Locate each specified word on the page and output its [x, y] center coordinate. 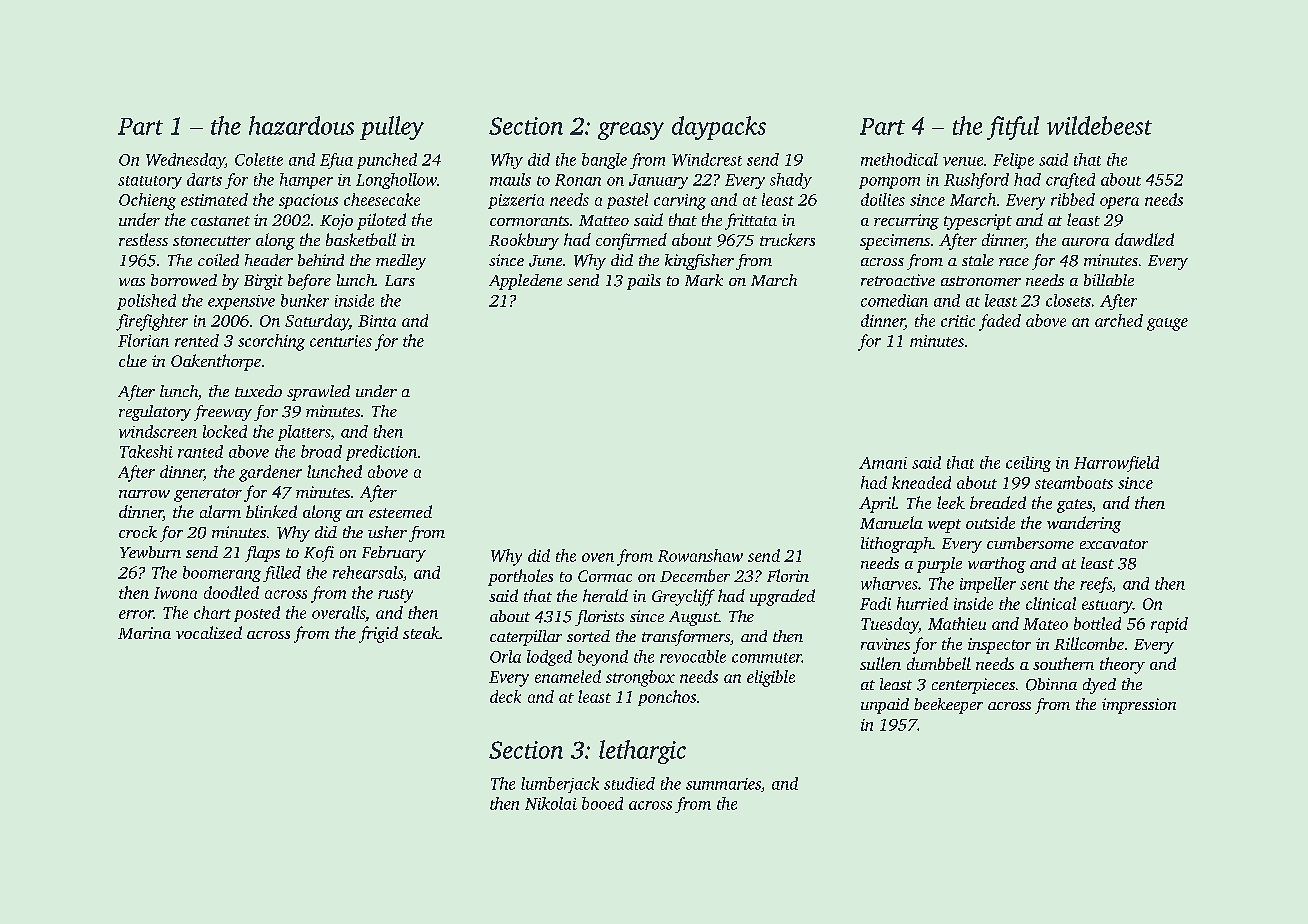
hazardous [301, 125]
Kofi [319, 554]
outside [990, 522]
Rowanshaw [700, 555]
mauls [510, 179]
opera [1119, 203]
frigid [378, 634]
